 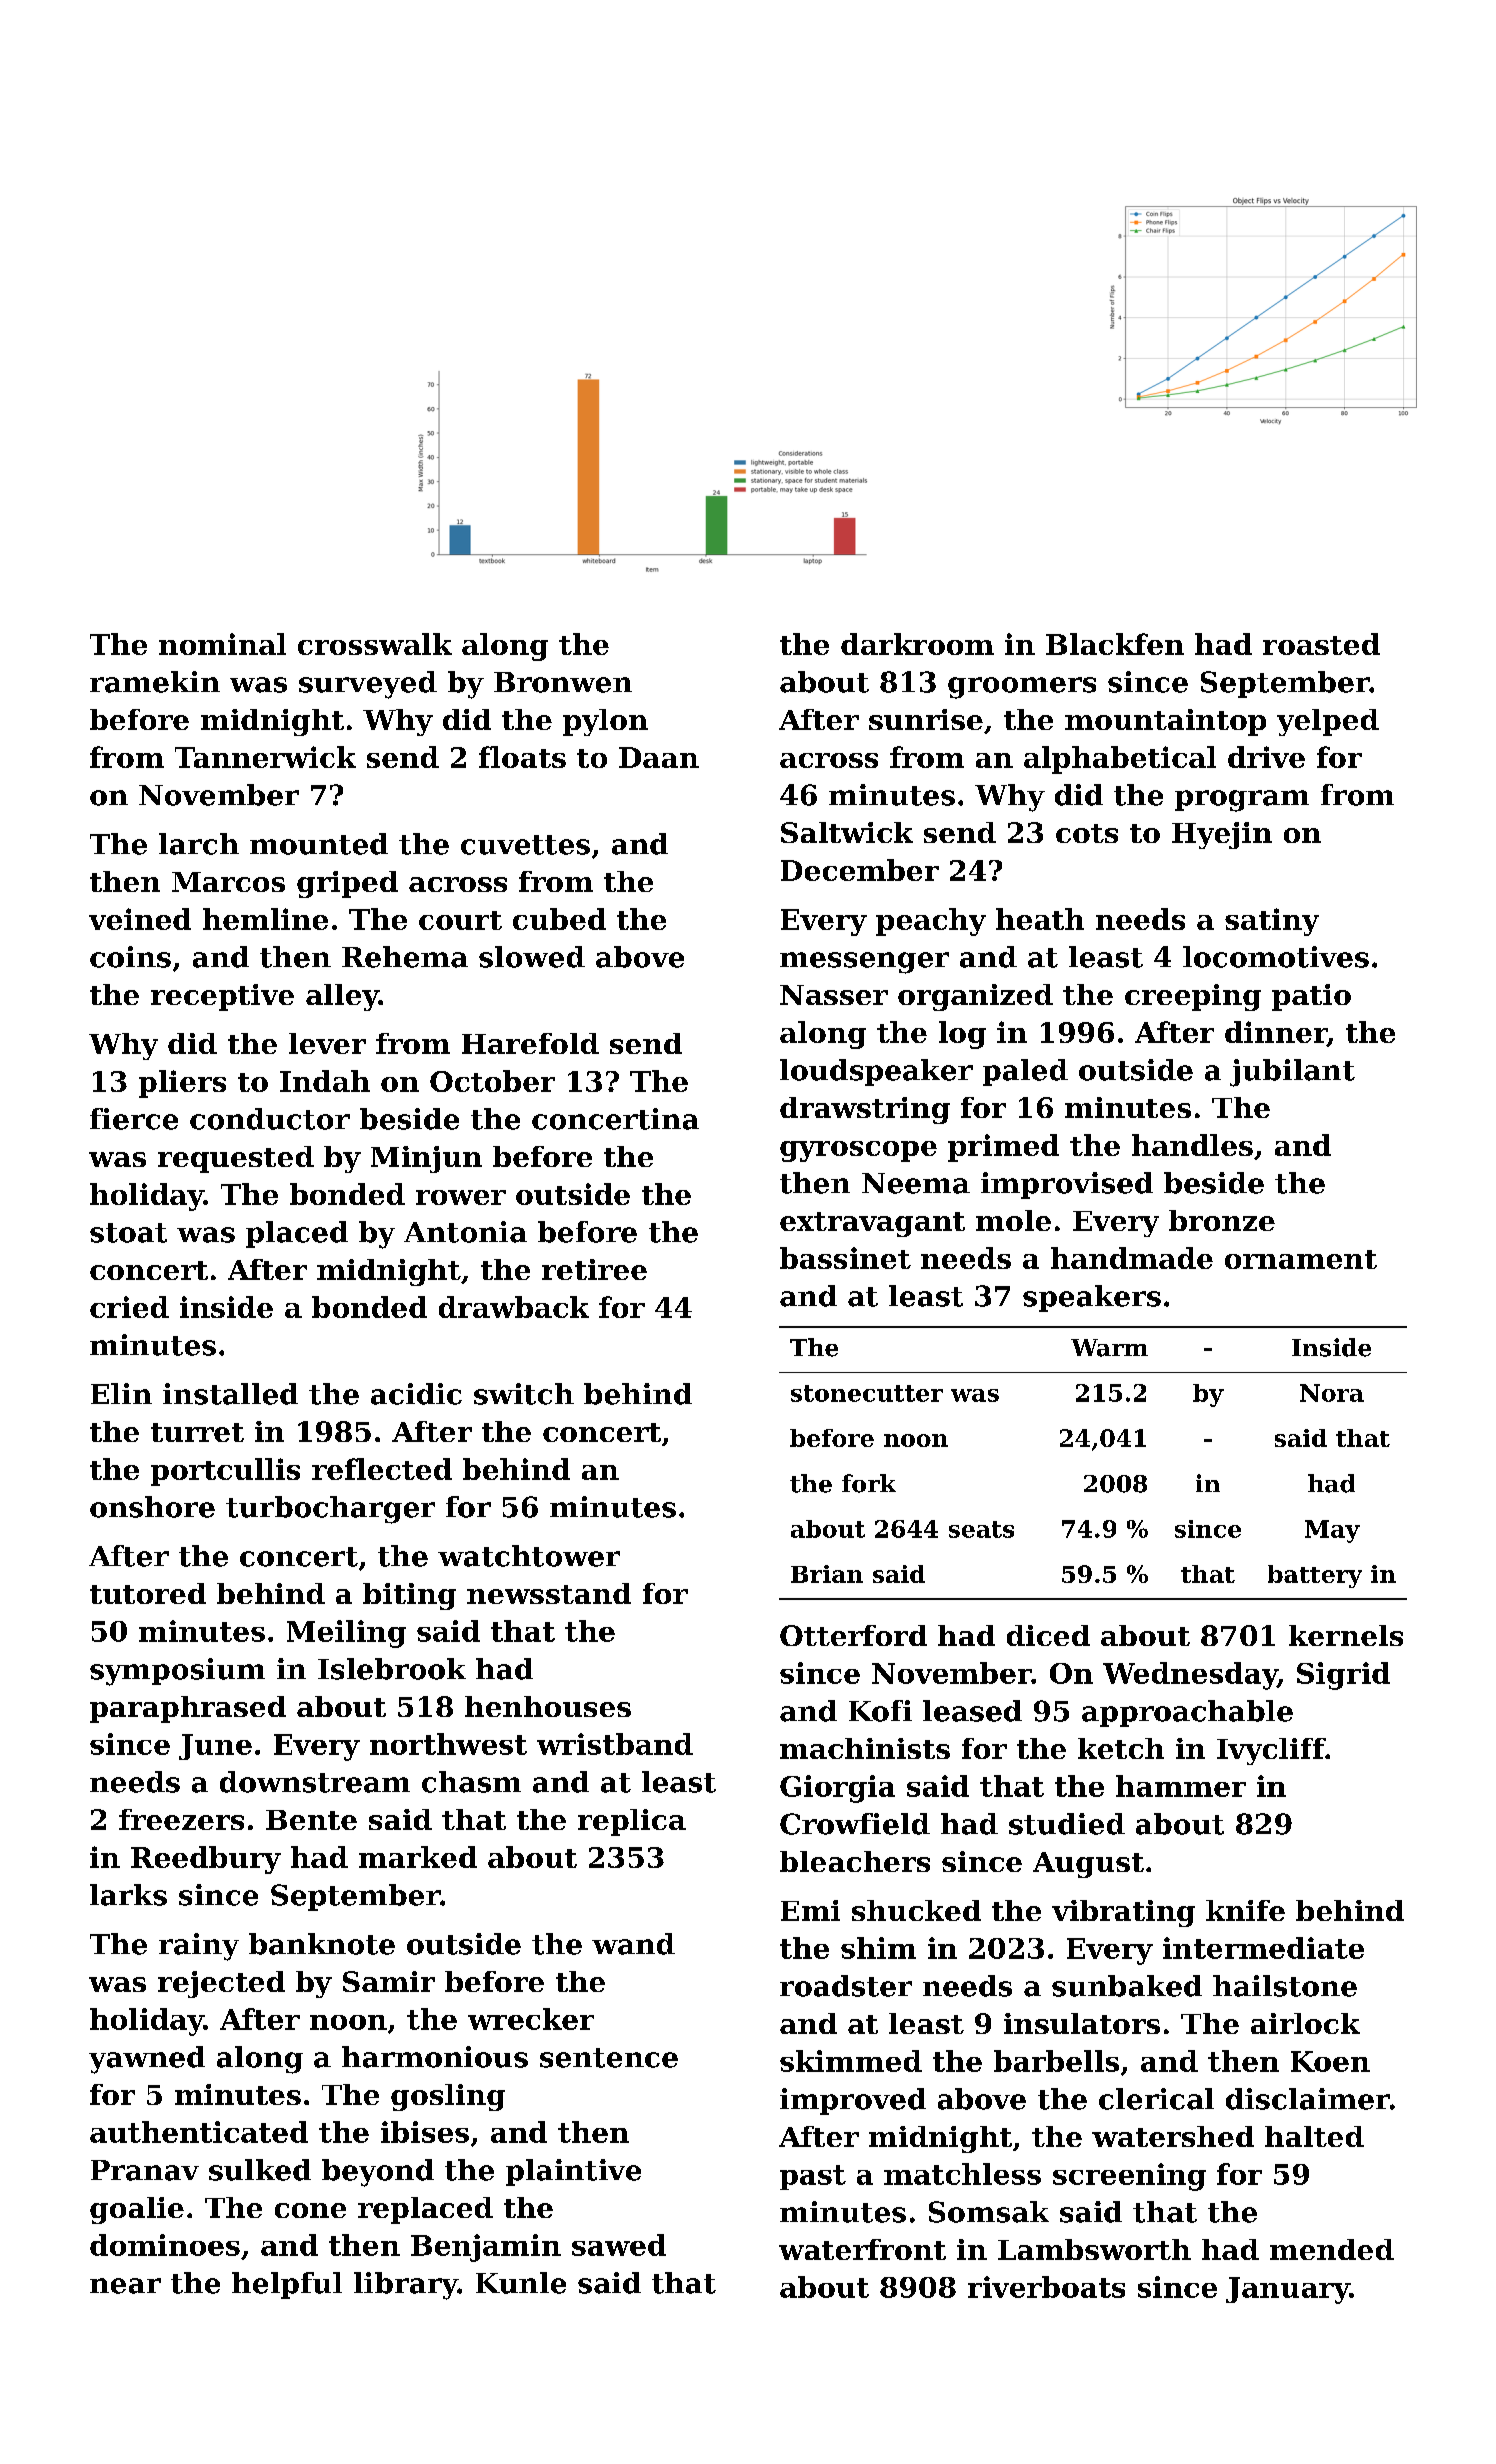 What do you see at coordinates (563, 682) in the image?
I see `Bronwen` at bounding box center [563, 682].
